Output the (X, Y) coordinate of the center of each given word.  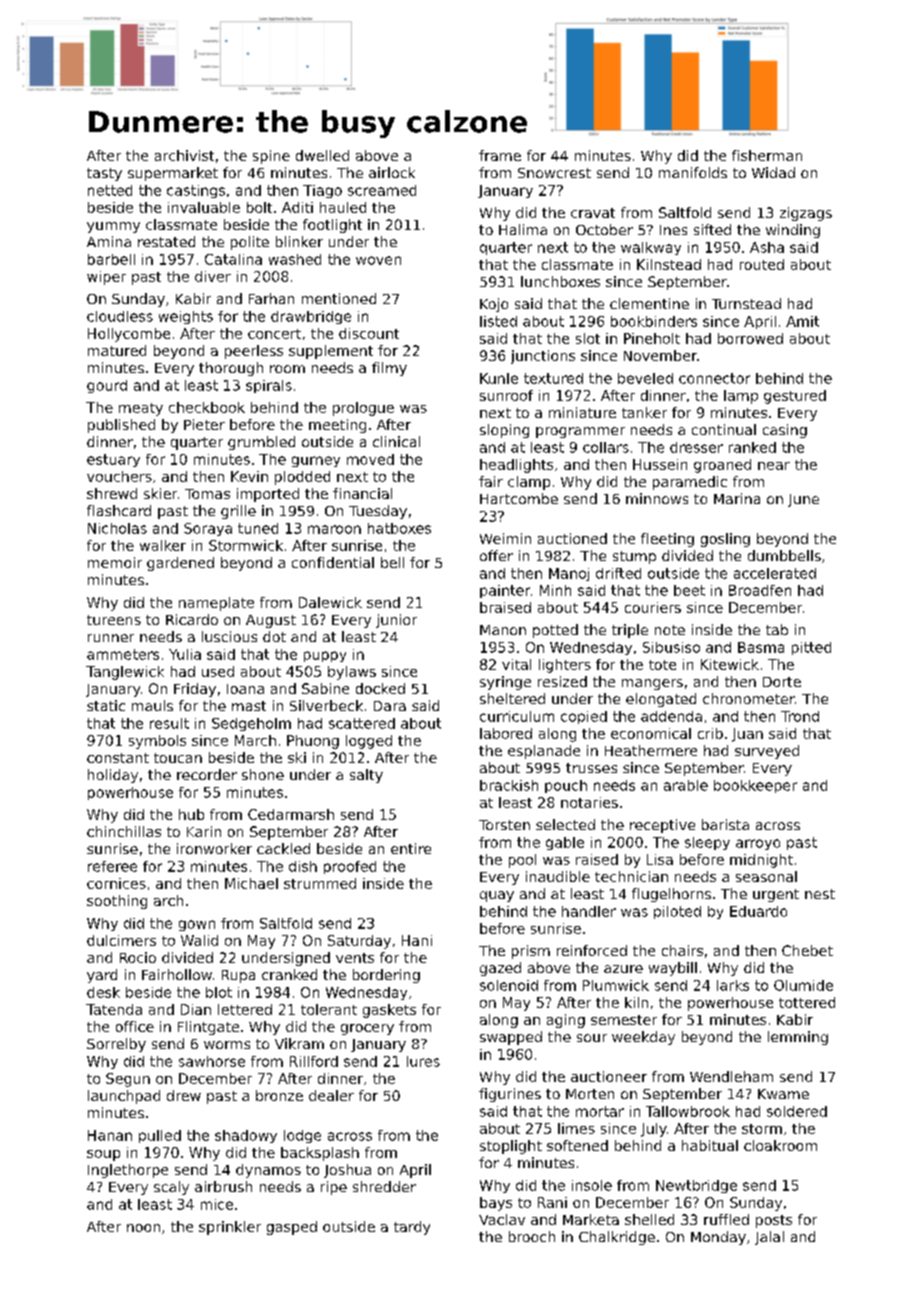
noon (143, 1228)
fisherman (767, 155)
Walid (199, 940)
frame (500, 155)
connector (714, 378)
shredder (384, 1186)
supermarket (173, 174)
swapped (511, 1038)
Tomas (207, 494)
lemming (798, 1038)
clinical (396, 441)
